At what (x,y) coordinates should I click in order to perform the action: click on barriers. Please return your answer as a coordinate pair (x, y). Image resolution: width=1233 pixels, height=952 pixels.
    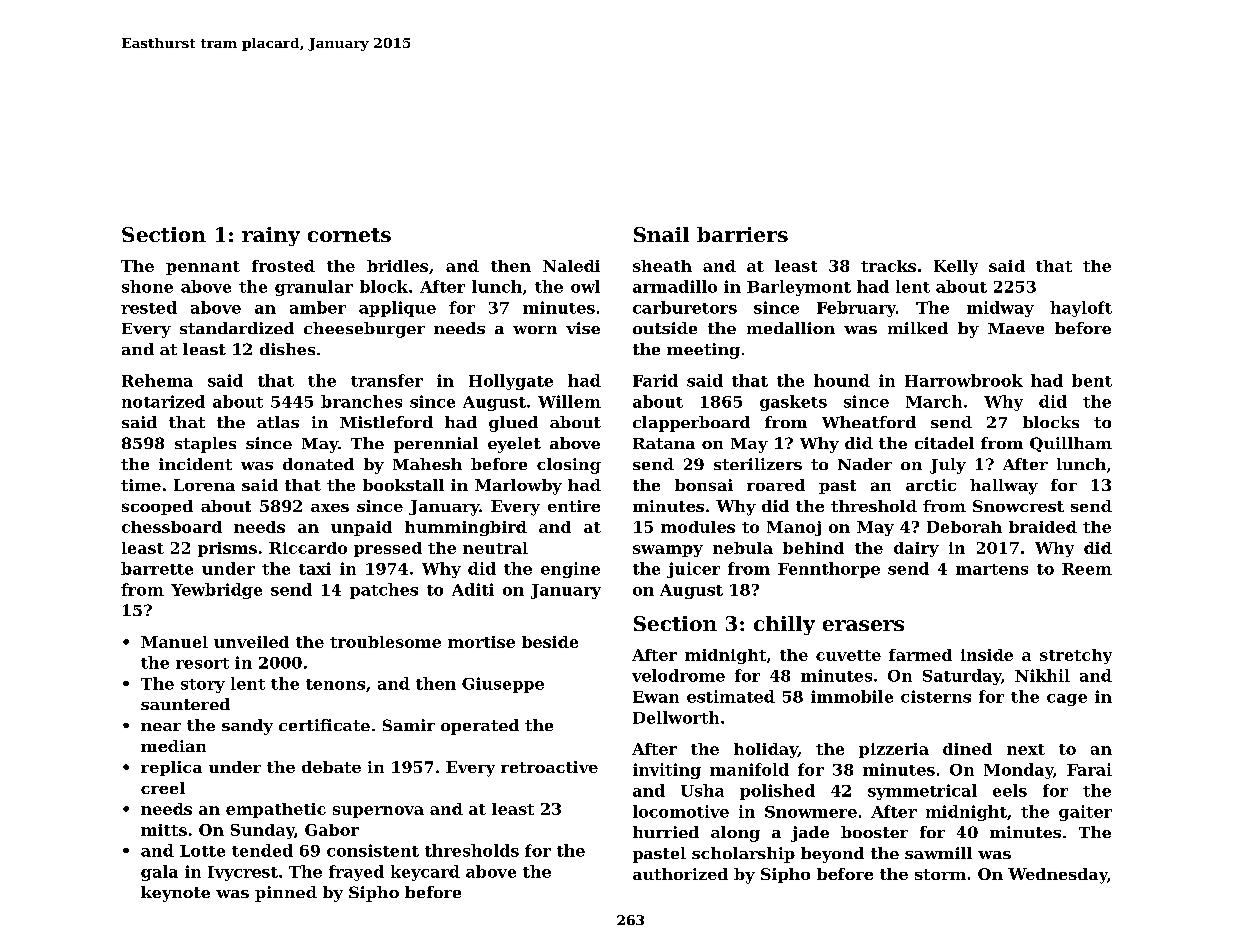
    Looking at the image, I should click on (742, 234).
